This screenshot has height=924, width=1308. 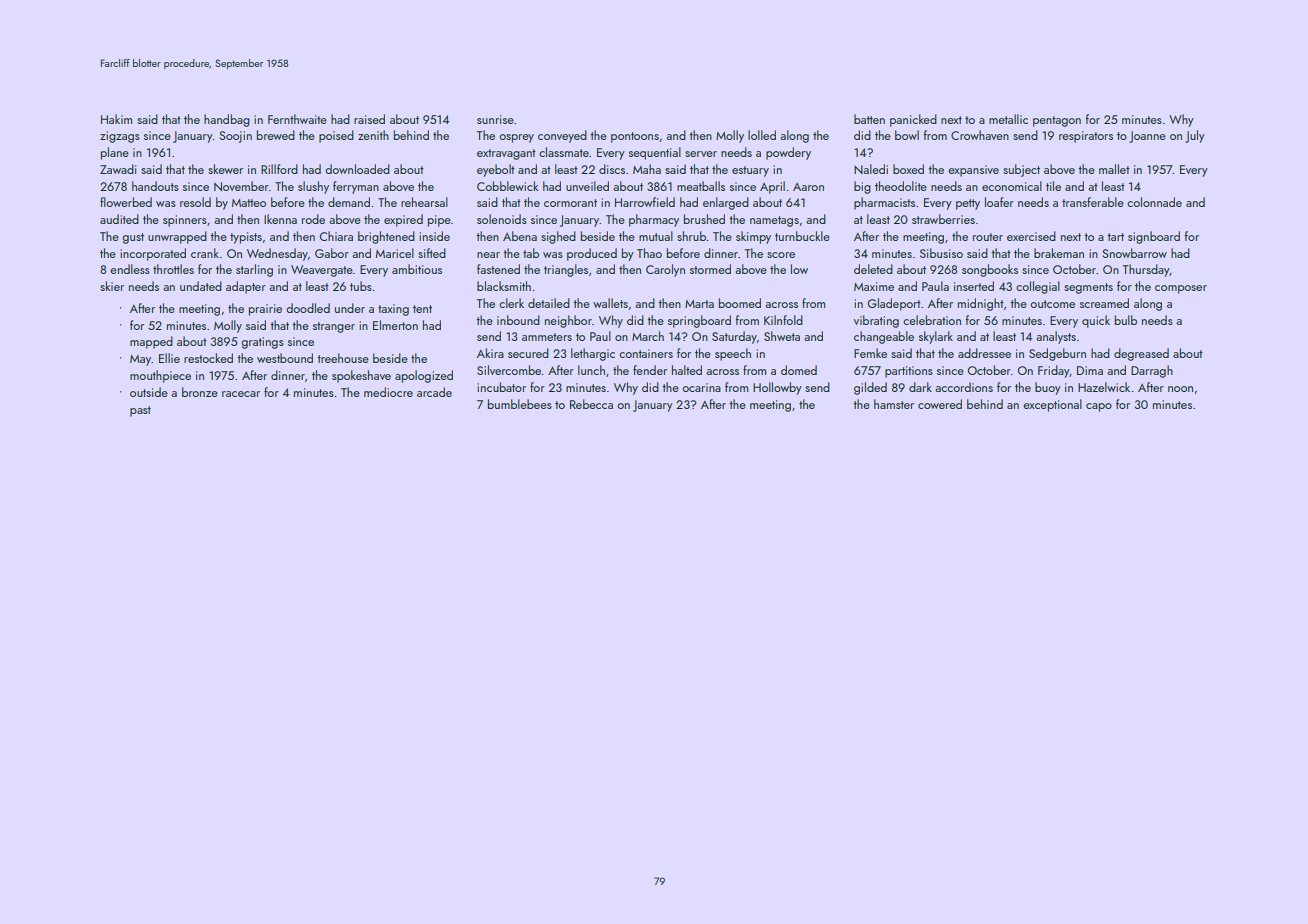 I want to click on Kilnfold, so click(x=783, y=320).
